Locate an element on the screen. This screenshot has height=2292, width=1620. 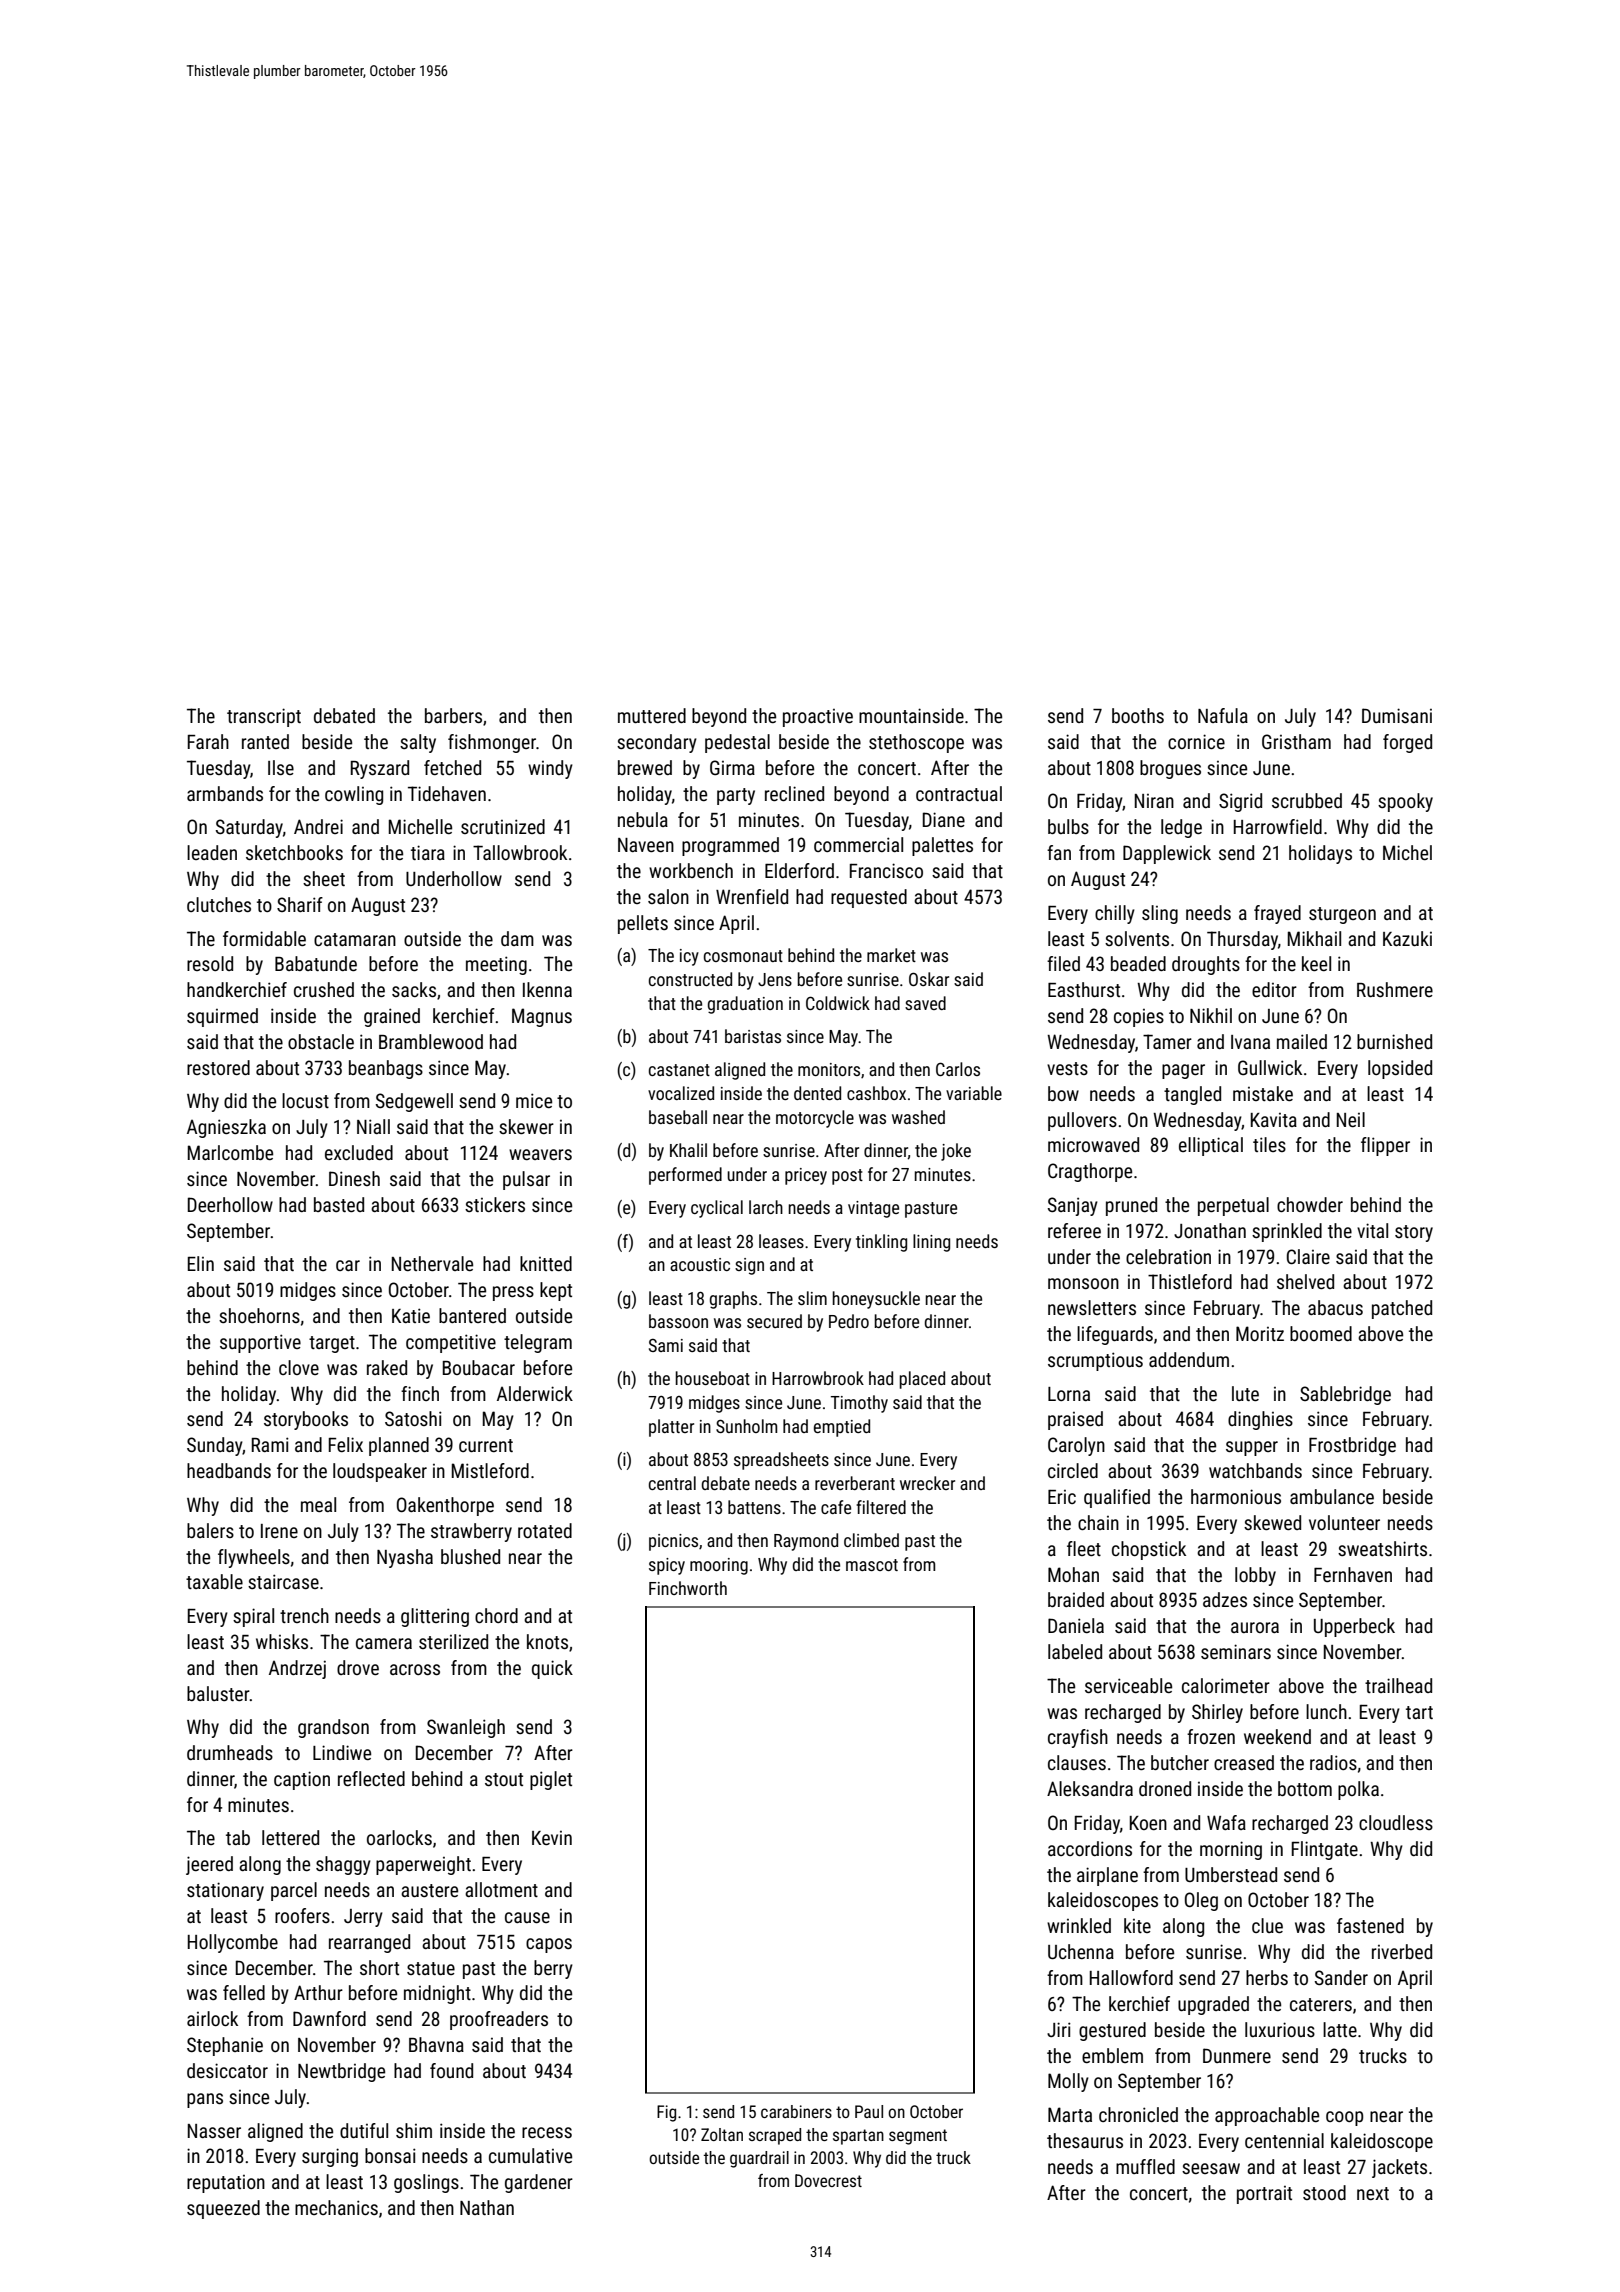
droughts is located at coordinates (1206, 965).
